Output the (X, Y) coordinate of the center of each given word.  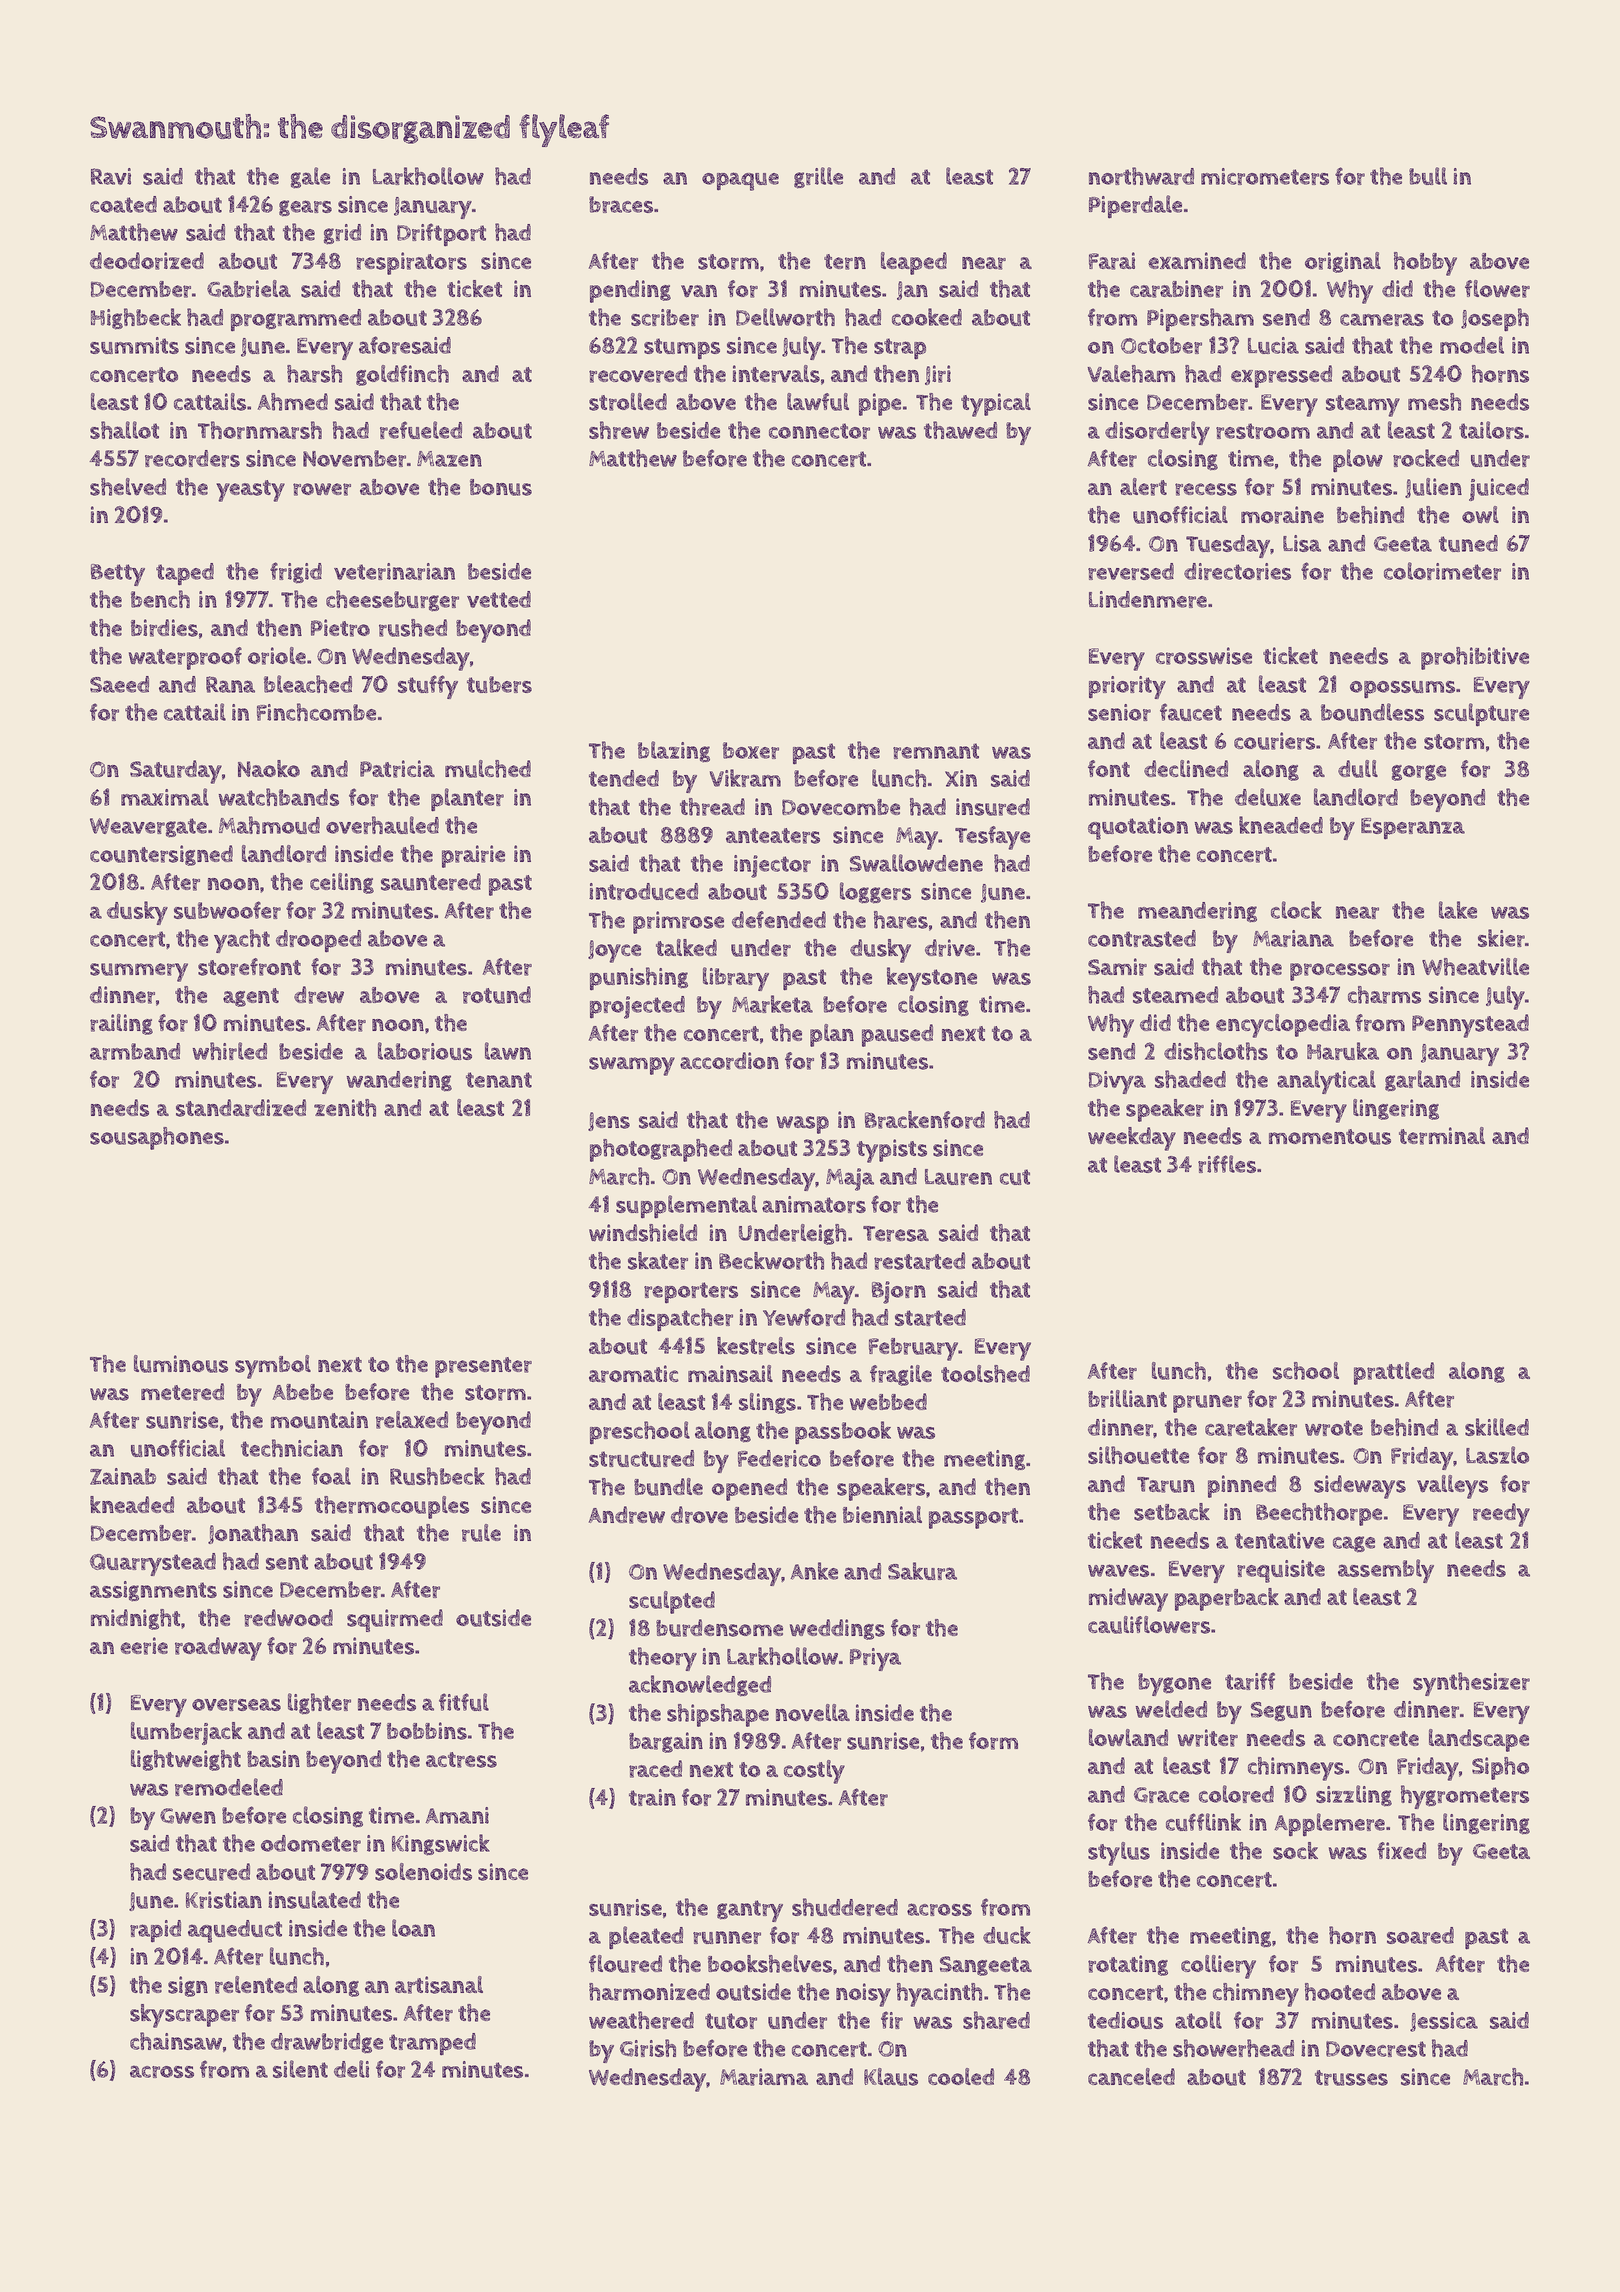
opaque (740, 181)
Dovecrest (1376, 2049)
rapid (155, 1931)
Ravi (111, 176)
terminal (1442, 1136)
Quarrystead (153, 1564)
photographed (661, 1150)
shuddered (845, 1907)
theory (663, 1659)
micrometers (1265, 176)
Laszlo (1497, 1455)
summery (139, 972)
